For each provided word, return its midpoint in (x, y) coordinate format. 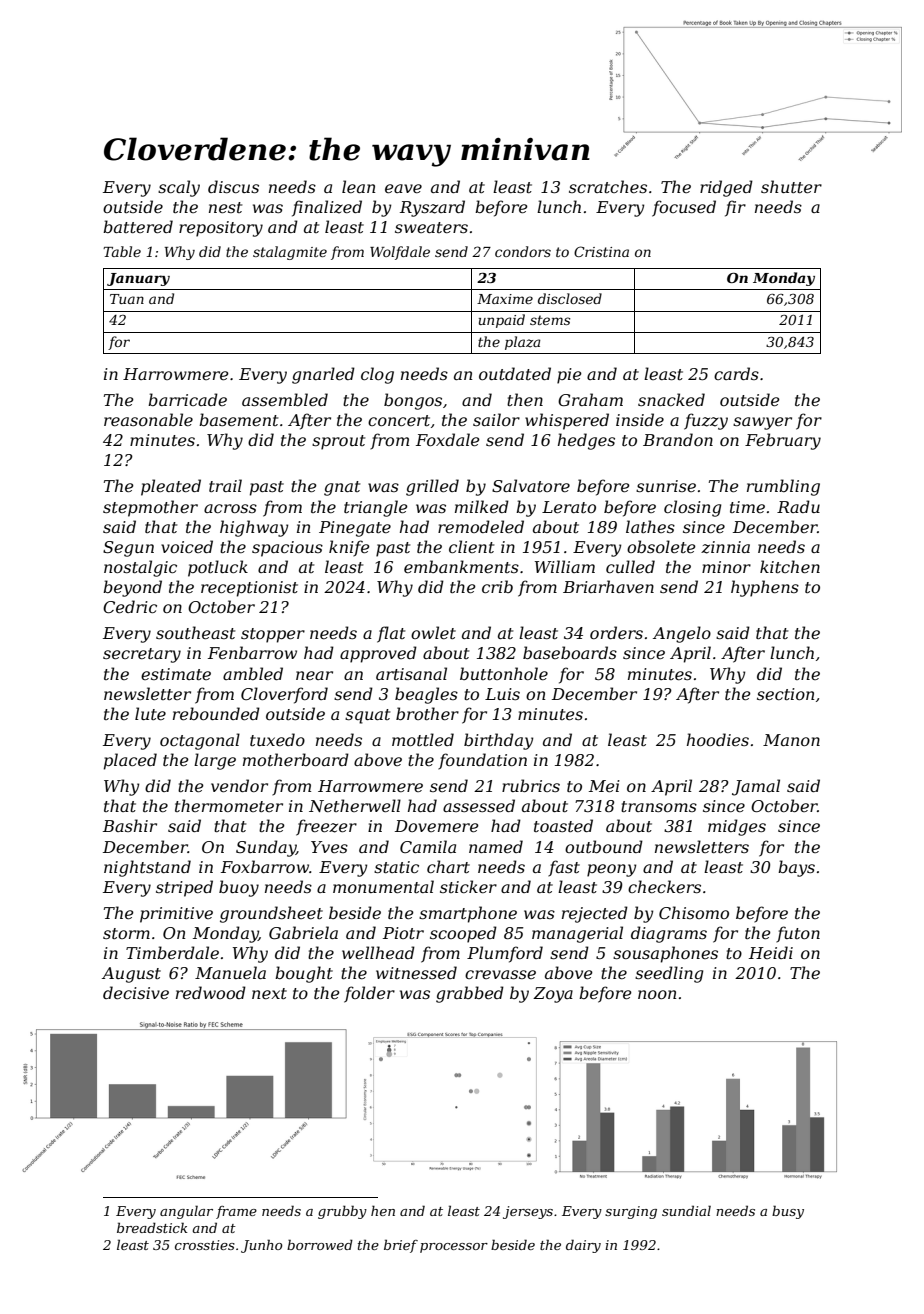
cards (736, 373)
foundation (482, 761)
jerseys (528, 1212)
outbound (604, 846)
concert (399, 420)
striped (184, 888)
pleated (171, 487)
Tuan (127, 299)
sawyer (762, 423)
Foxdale (448, 439)
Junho (262, 1246)
